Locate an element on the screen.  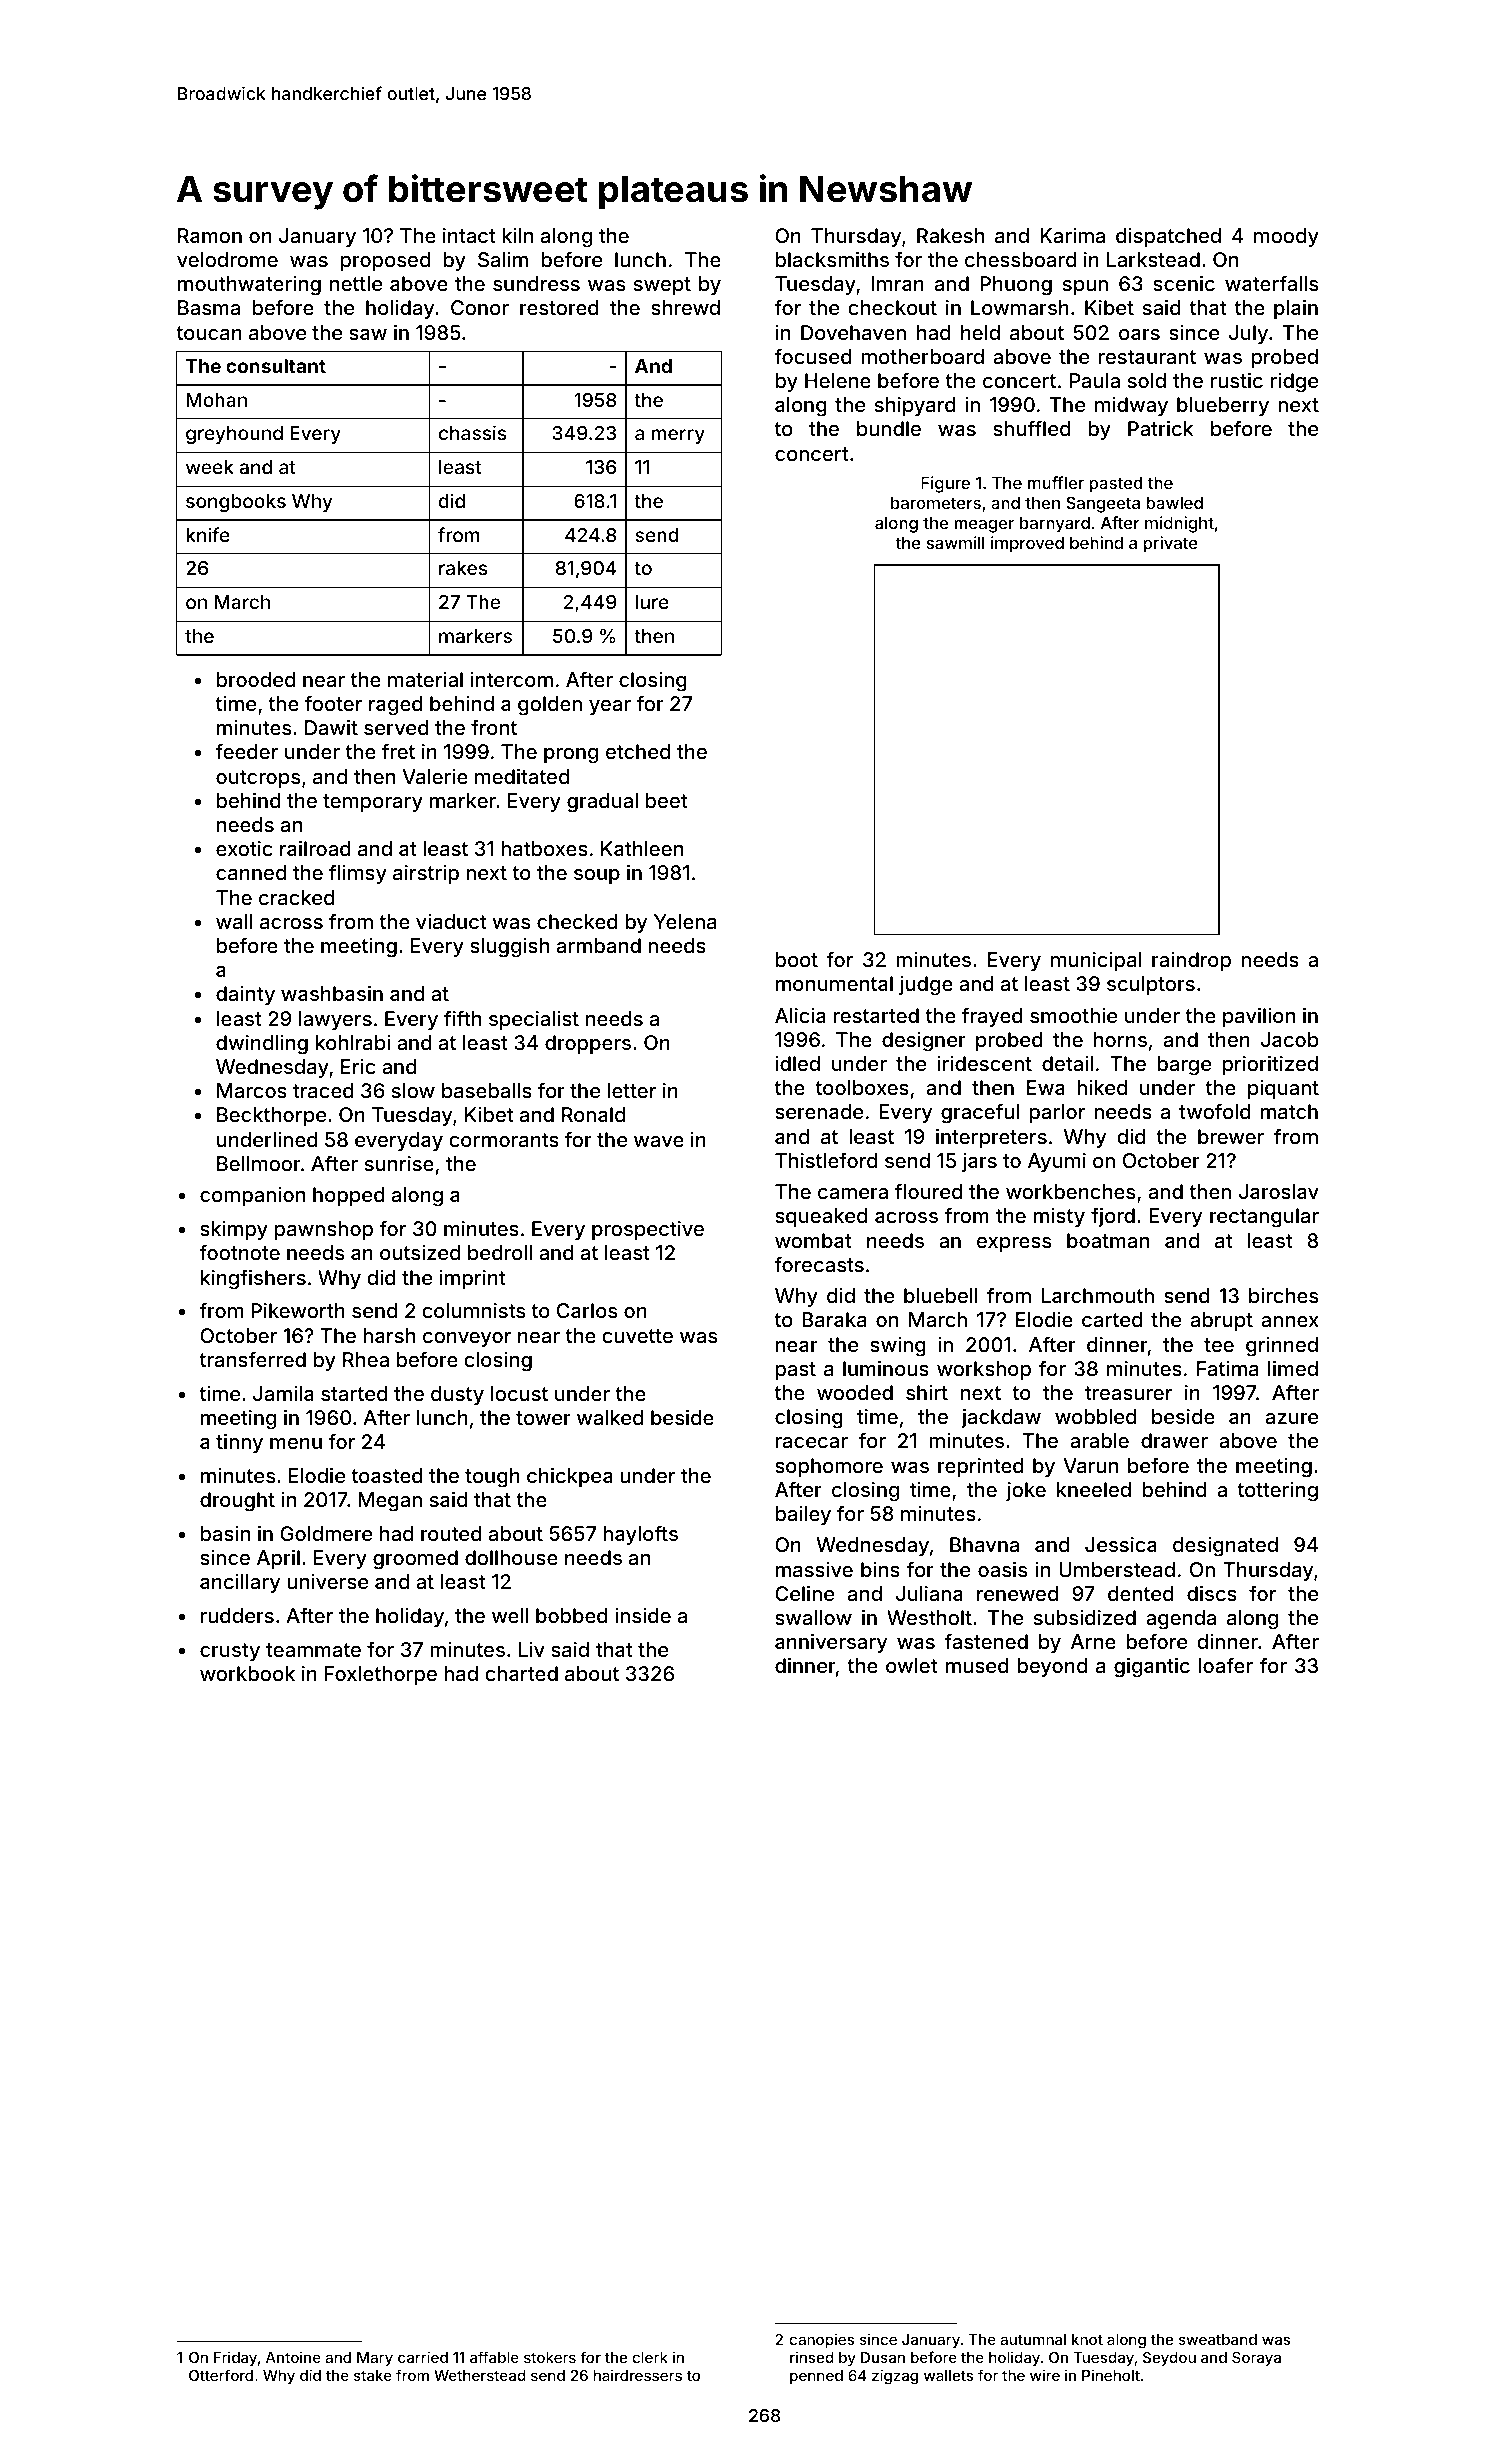
autumnal is located at coordinates (1033, 2339).
